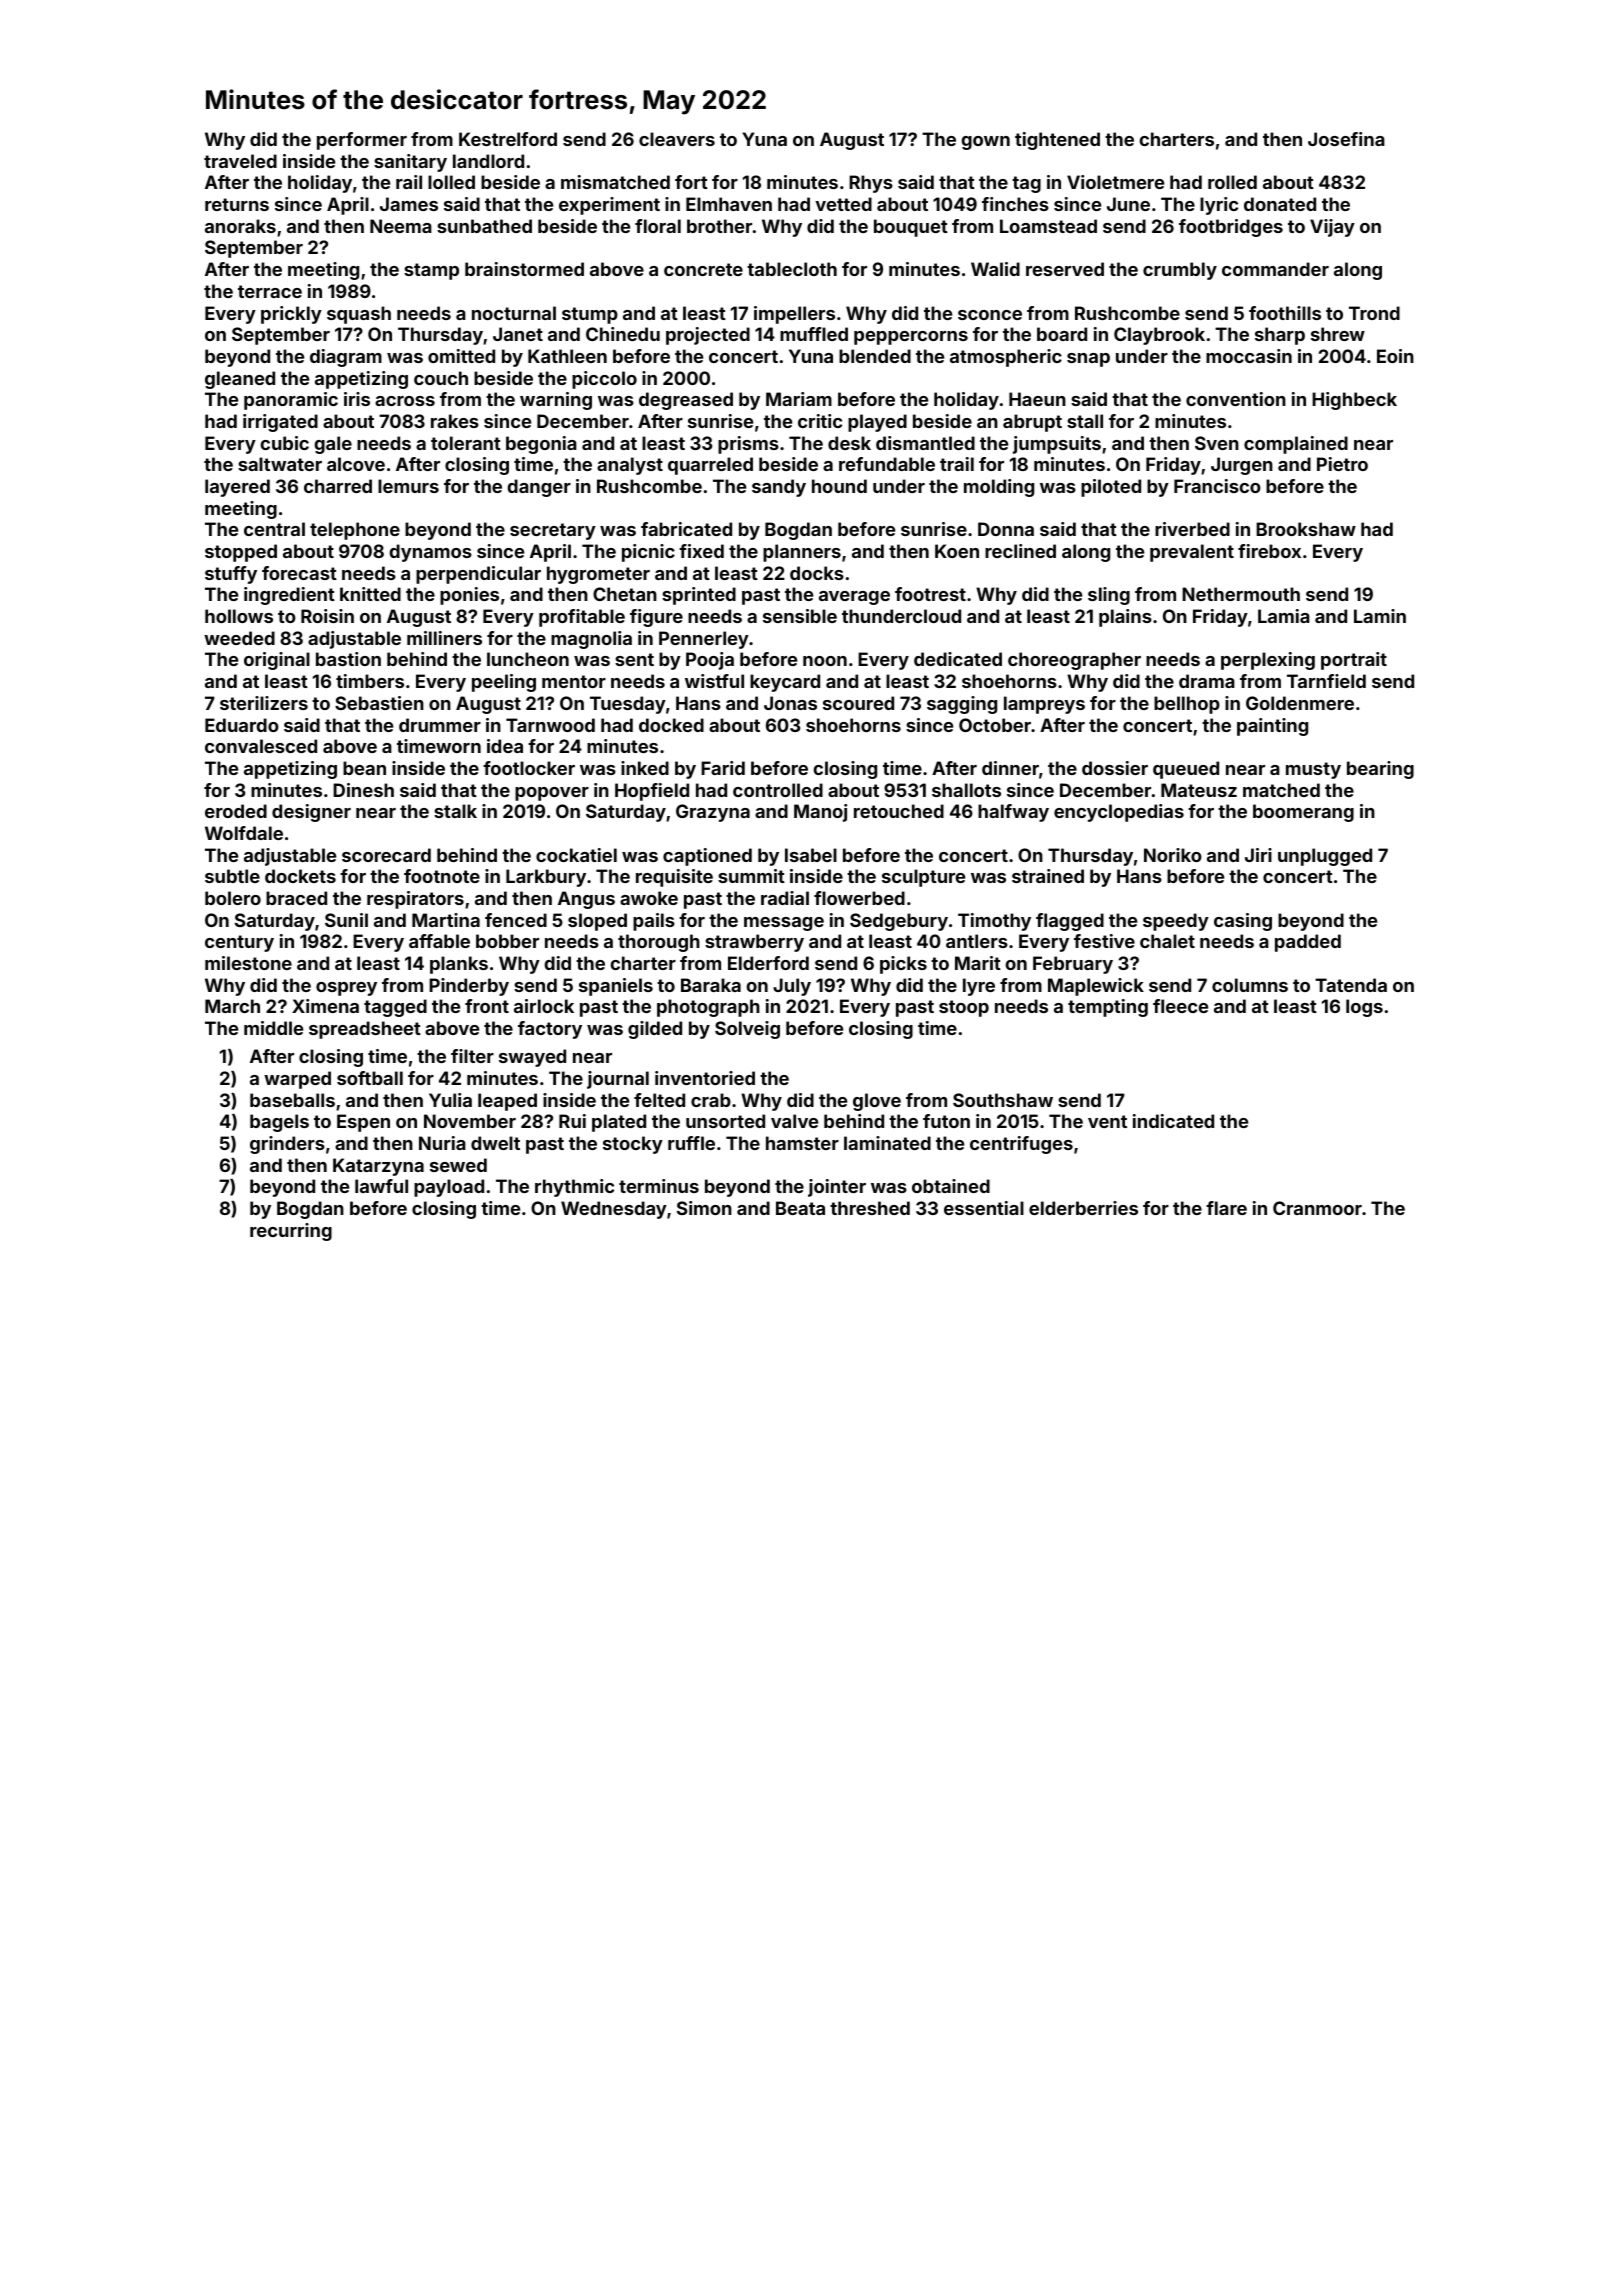  What do you see at coordinates (802, 553) in the image?
I see `planners` at bounding box center [802, 553].
